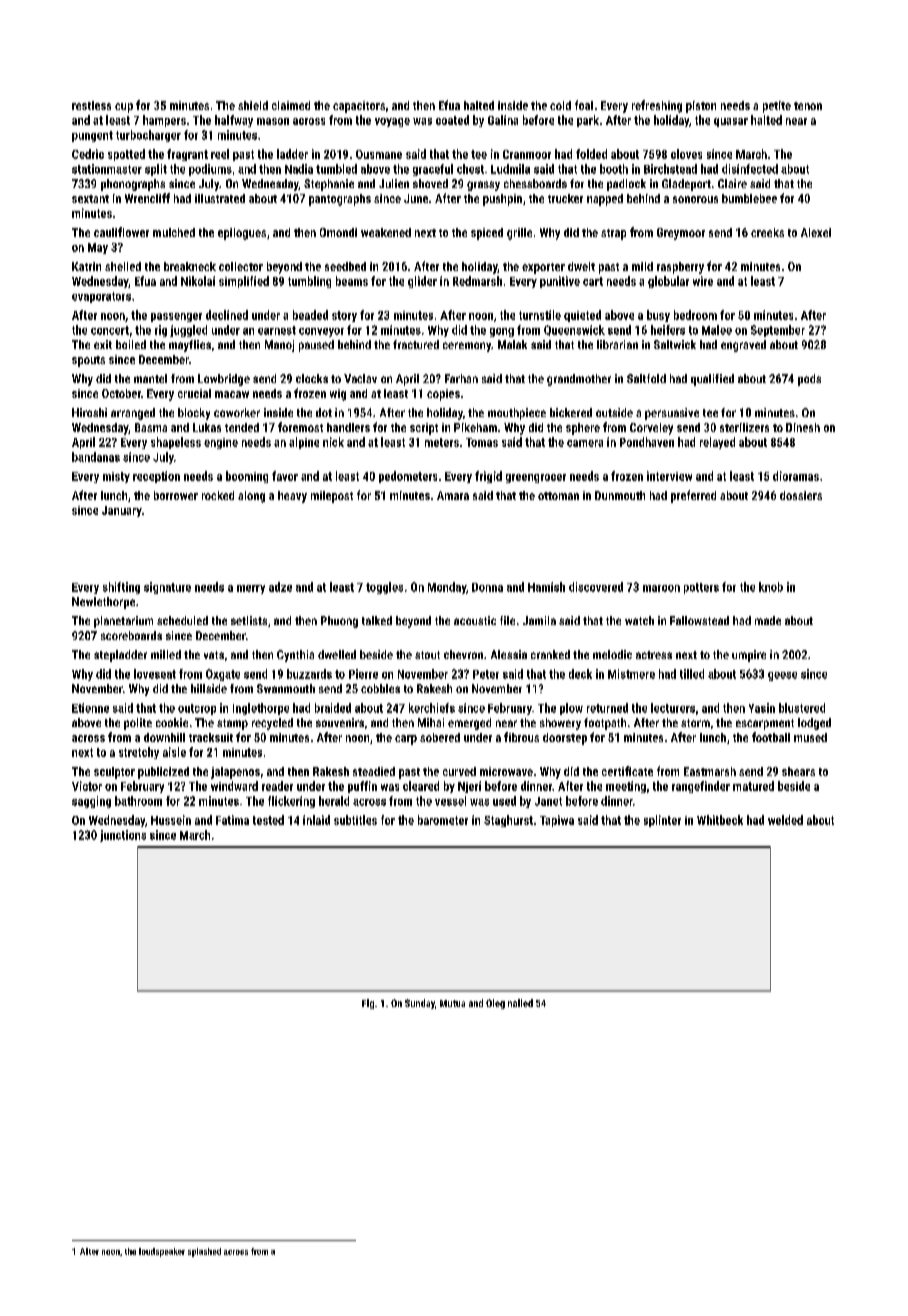 The height and width of the image is (1316, 908). What do you see at coordinates (204, 1252) in the image?
I see `splashed` at bounding box center [204, 1252].
